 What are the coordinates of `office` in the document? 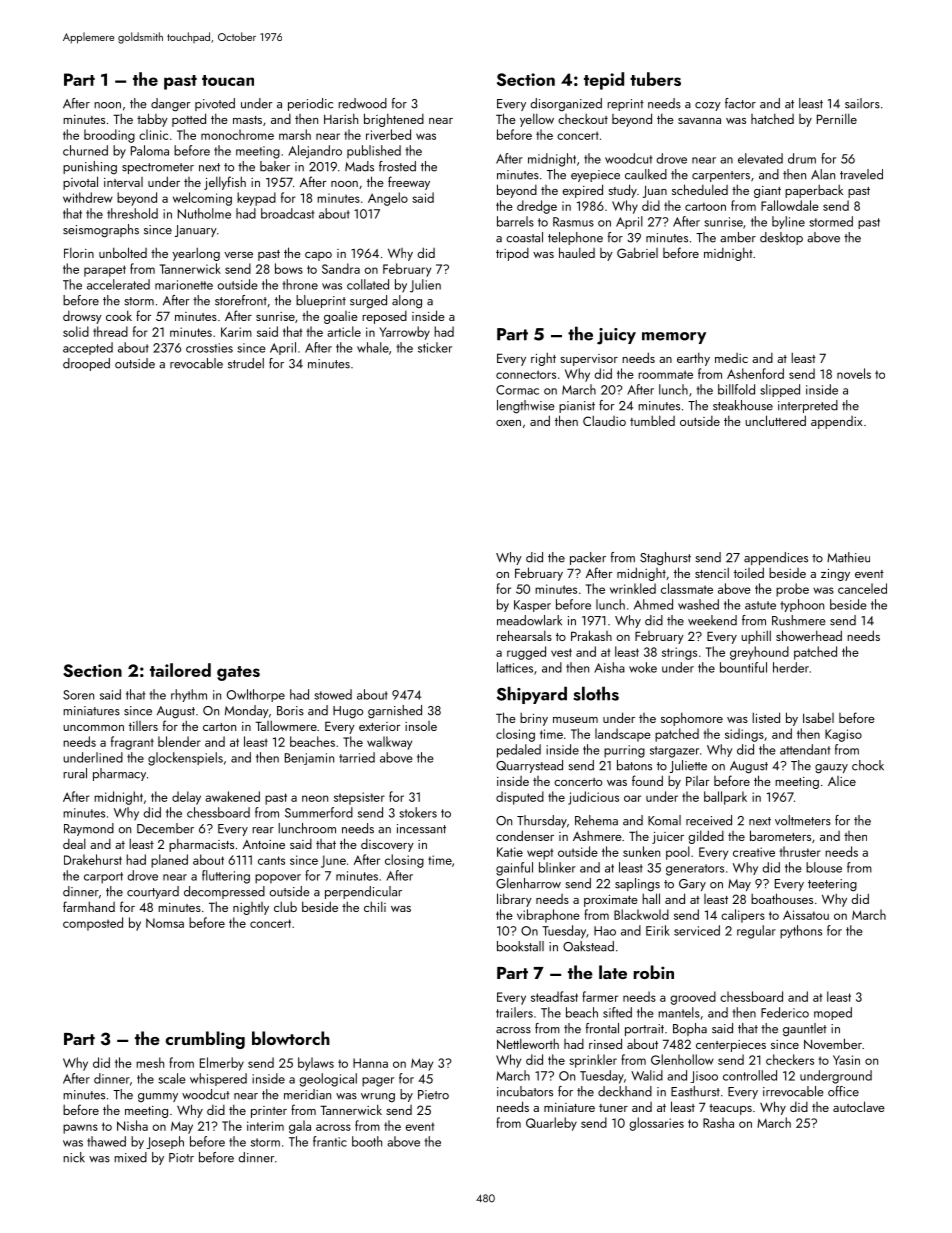 It's located at (843, 1091).
